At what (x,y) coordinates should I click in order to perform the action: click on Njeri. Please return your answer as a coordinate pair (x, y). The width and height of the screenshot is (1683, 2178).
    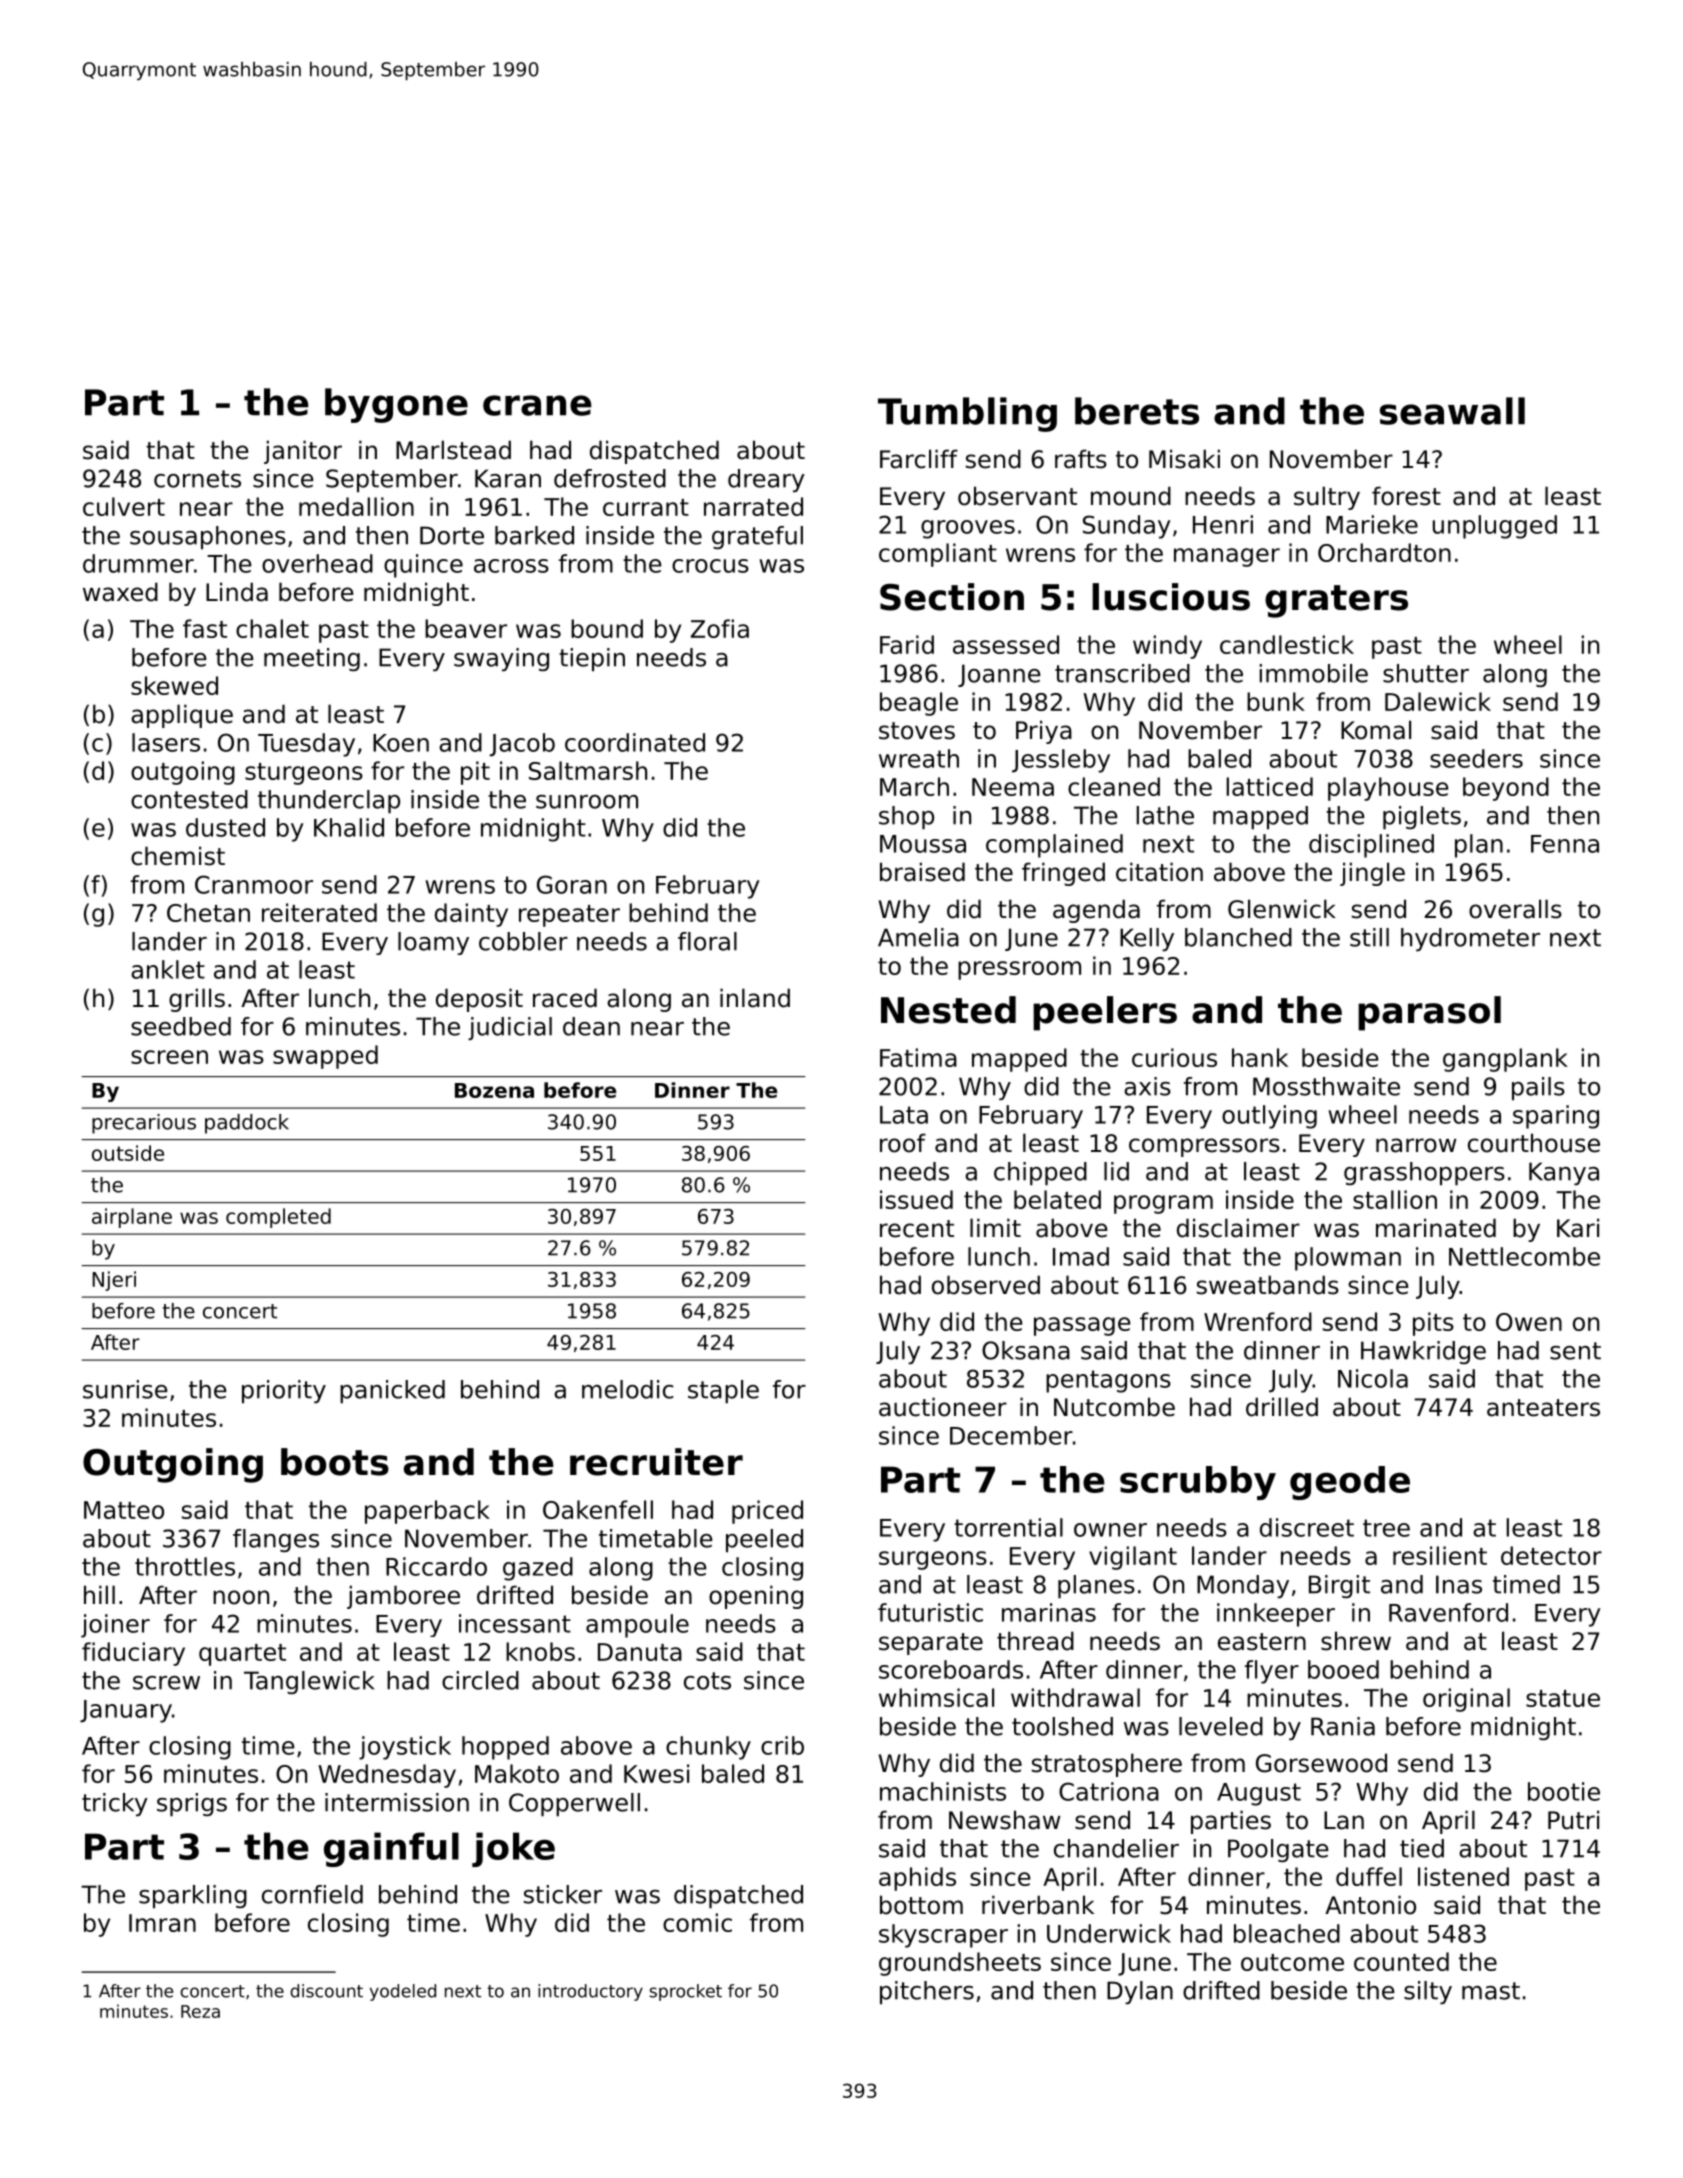
    Looking at the image, I should click on (114, 1281).
